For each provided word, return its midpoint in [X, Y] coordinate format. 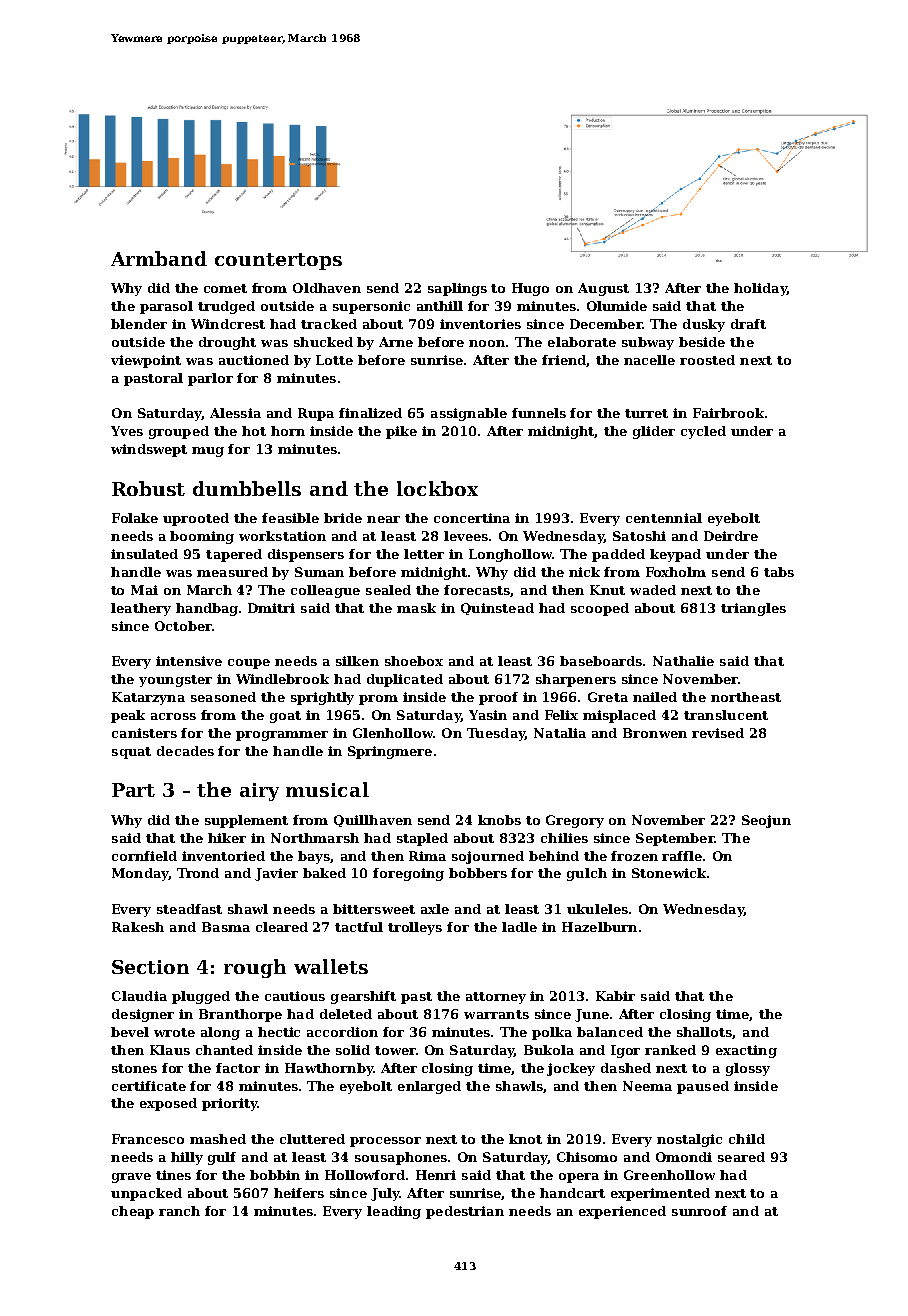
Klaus [170, 1050]
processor [385, 1142]
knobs [499, 820]
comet [225, 288]
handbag [207, 609]
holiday [760, 289]
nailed [655, 697]
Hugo [530, 289]
